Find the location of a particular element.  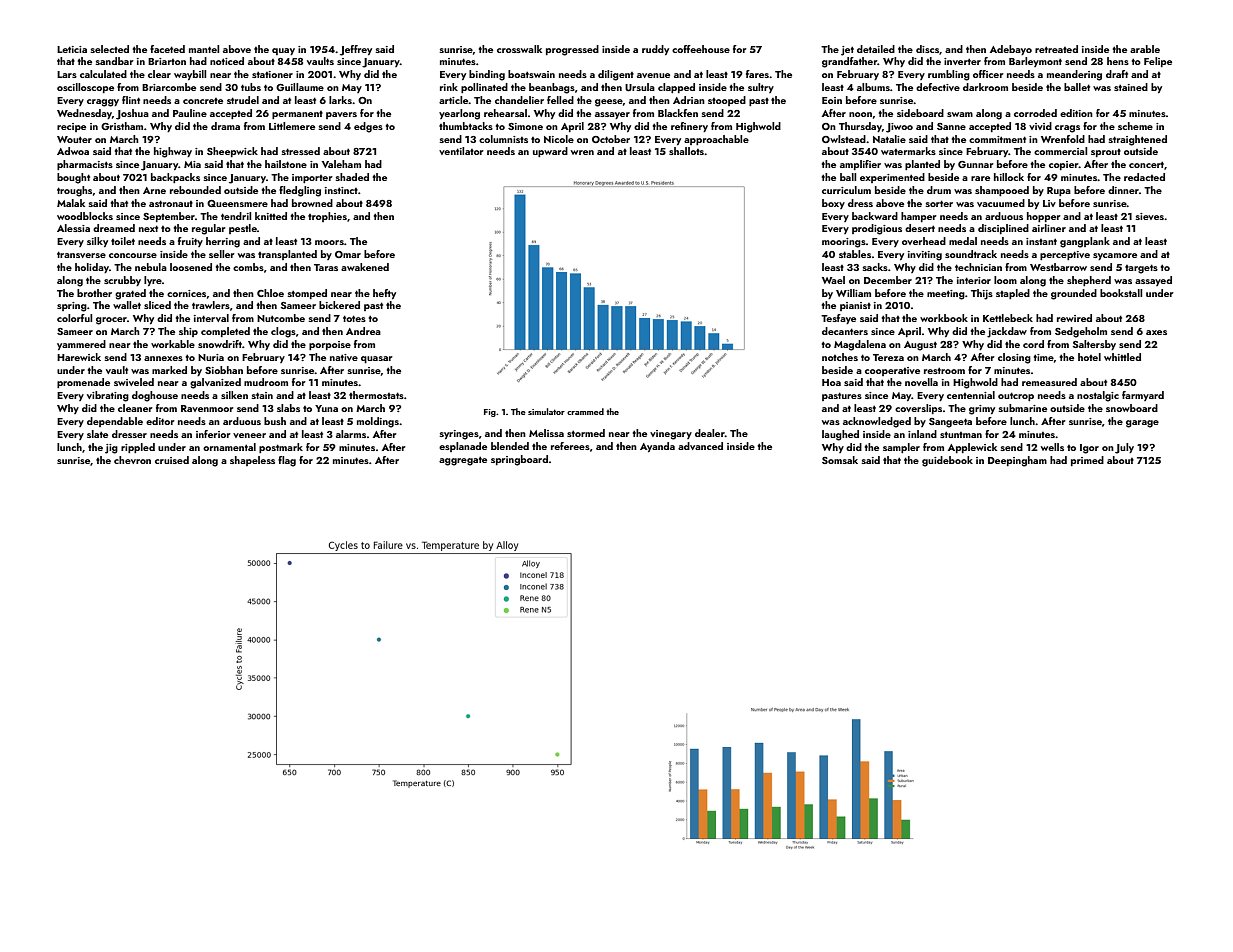

completed is located at coordinates (225, 332).
